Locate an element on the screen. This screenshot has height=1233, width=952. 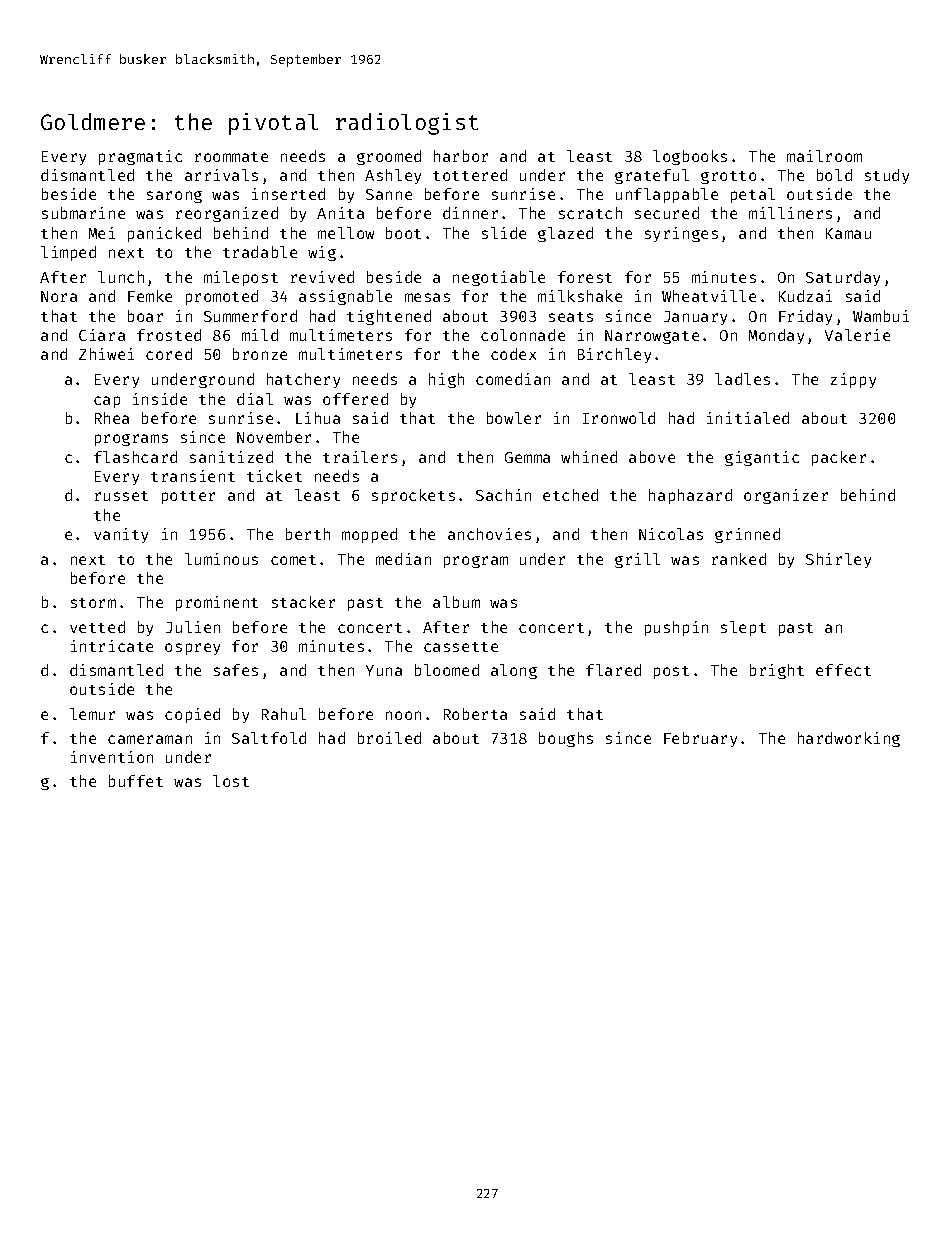
Ironwold is located at coordinates (619, 418).
